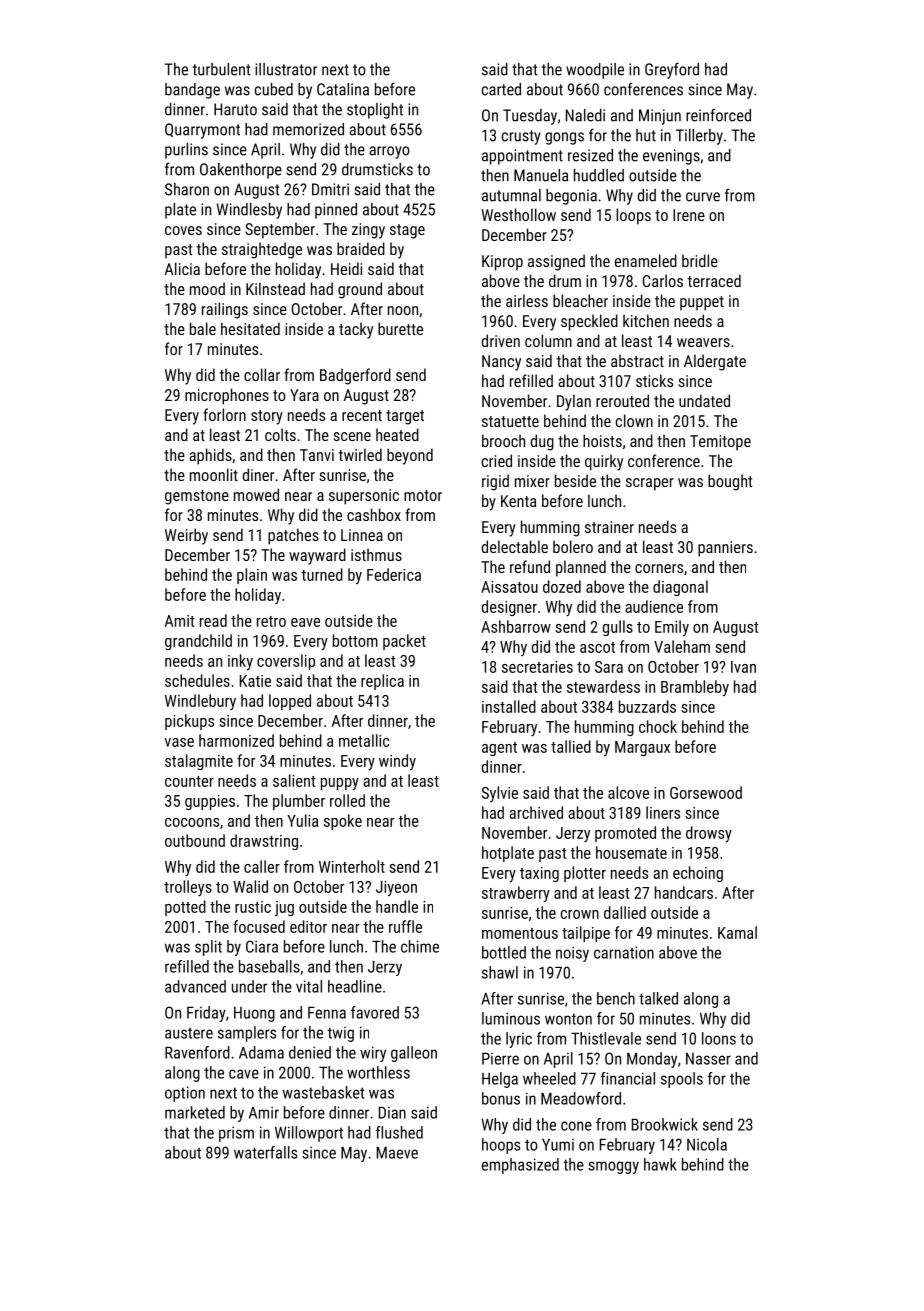 The width and height of the screenshot is (924, 1311). What do you see at coordinates (672, 70) in the screenshot?
I see `Greyford` at bounding box center [672, 70].
